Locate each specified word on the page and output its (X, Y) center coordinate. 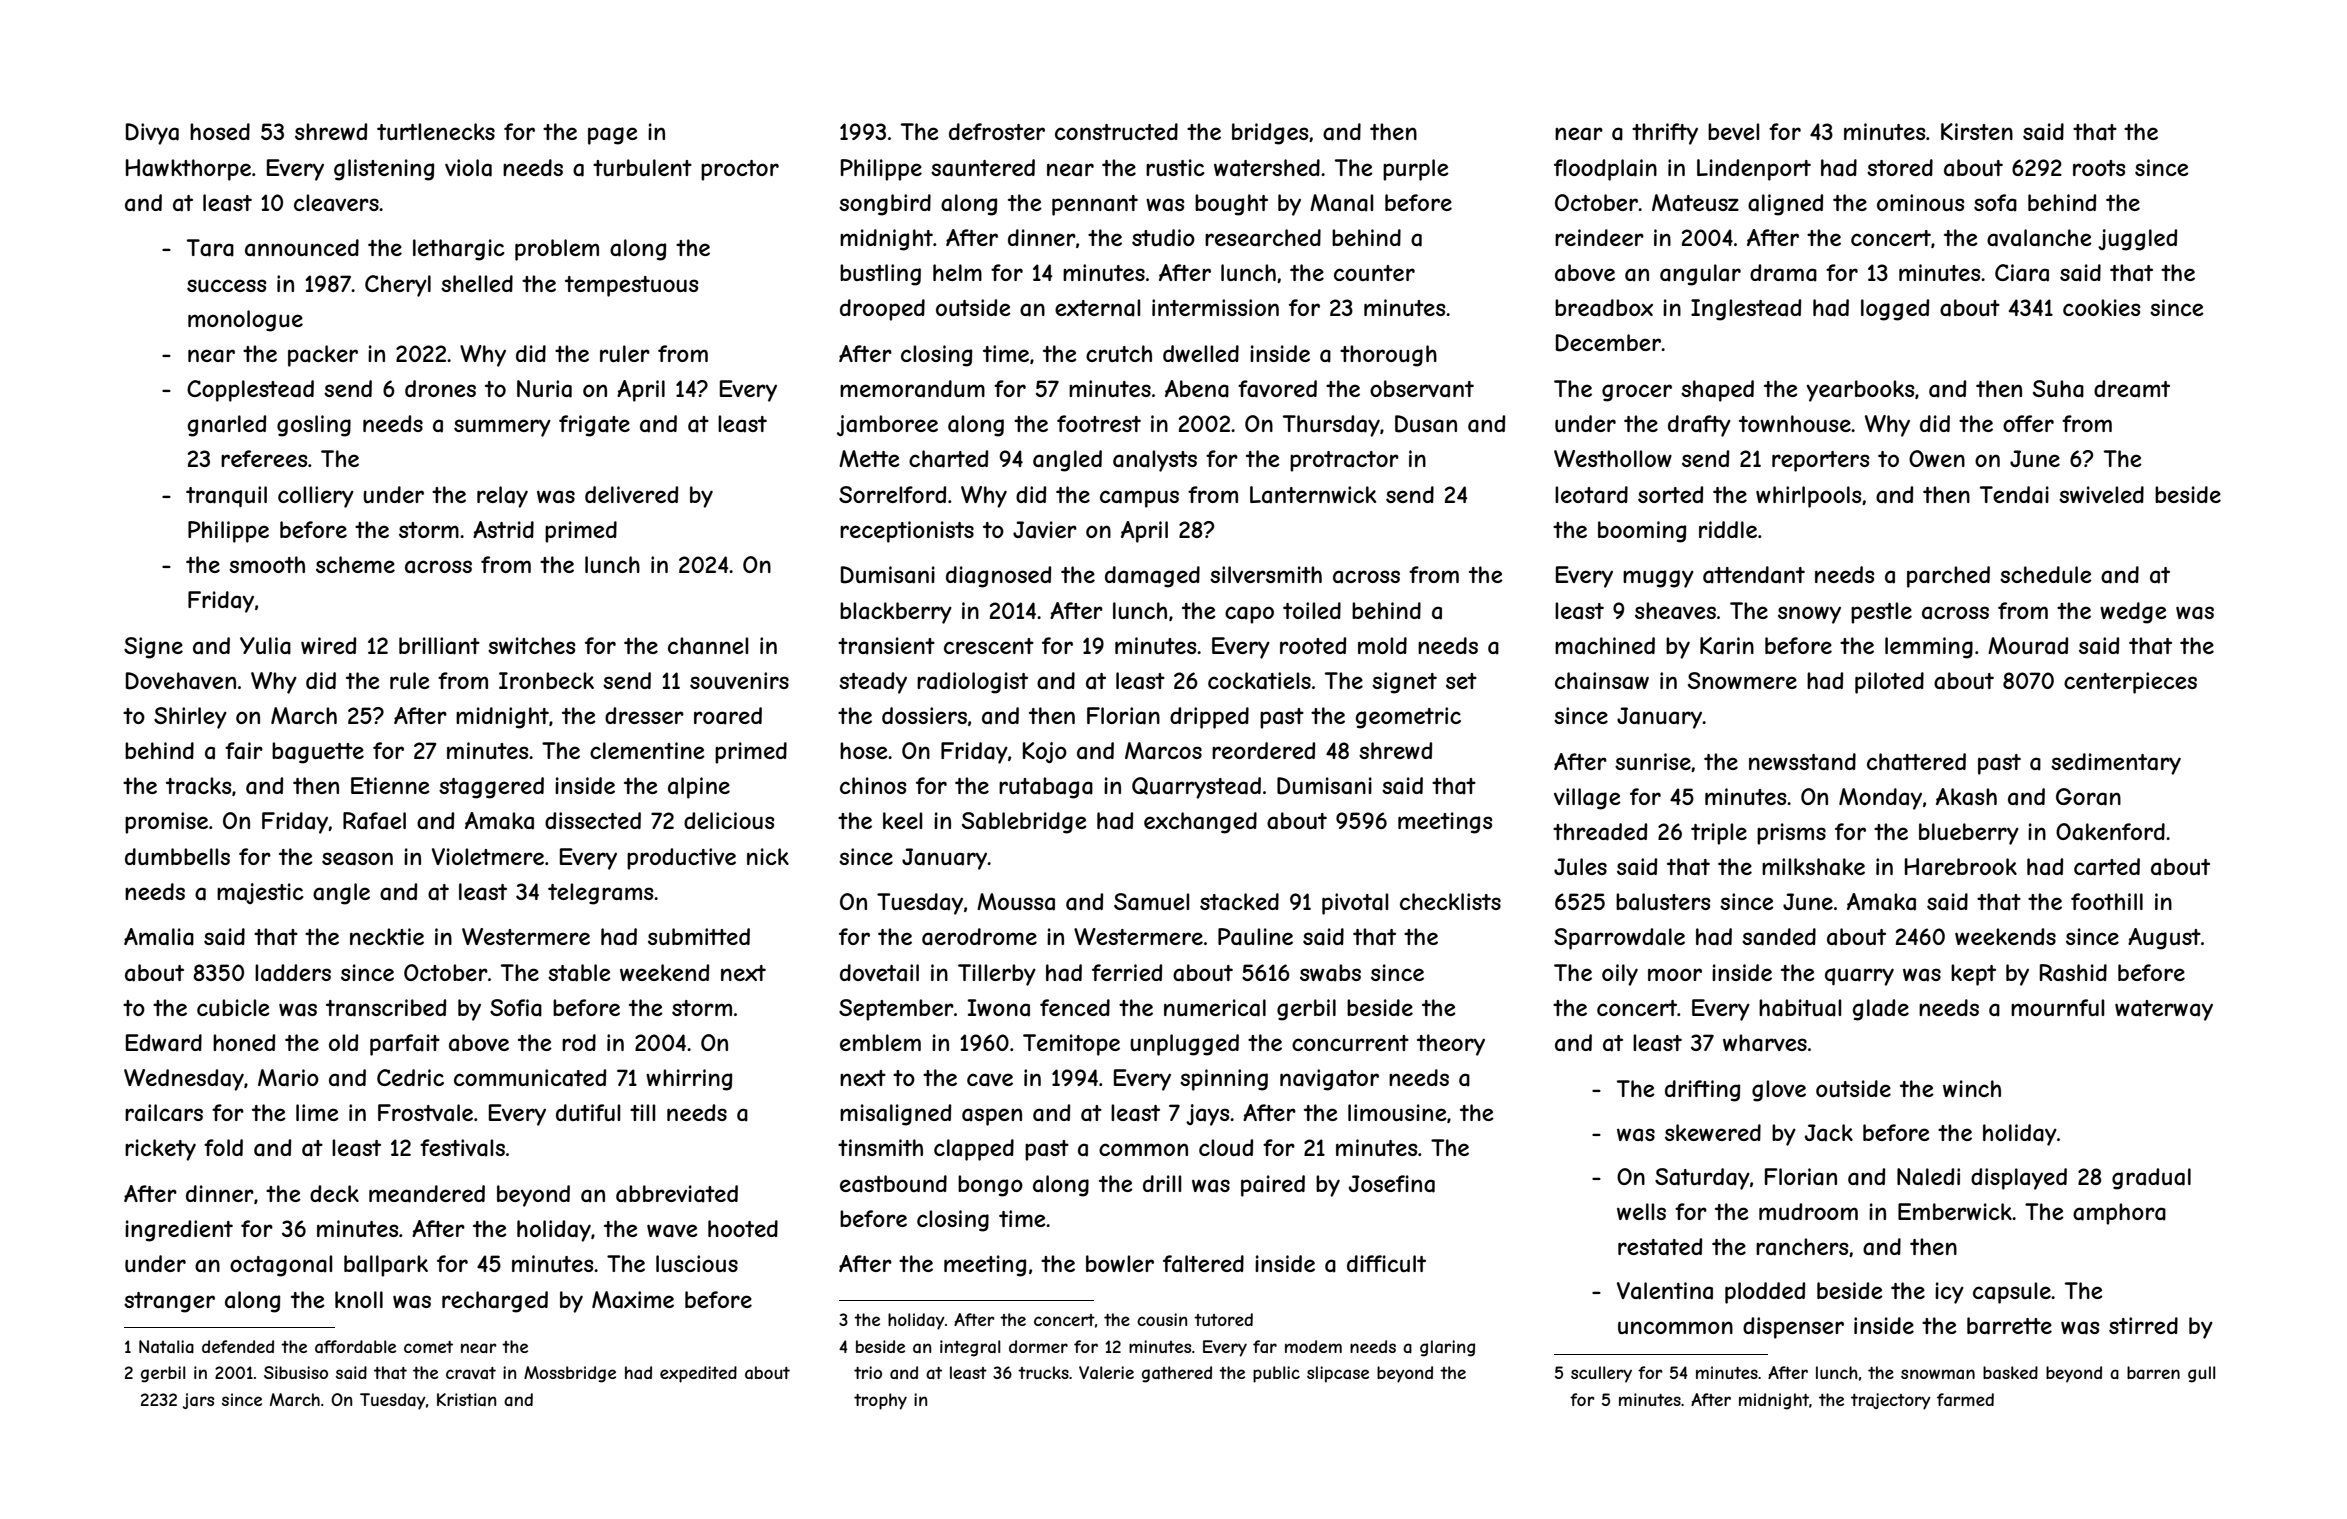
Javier (1045, 530)
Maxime (633, 1300)
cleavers (336, 203)
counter (1374, 273)
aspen (992, 1117)
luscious (697, 1263)
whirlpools (1808, 497)
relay (502, 497)
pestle (1881, 613)
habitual (1800, 1008)
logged (1895, 310)
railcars (164, 1113)
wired (328, 645)
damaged (1152, 577)
